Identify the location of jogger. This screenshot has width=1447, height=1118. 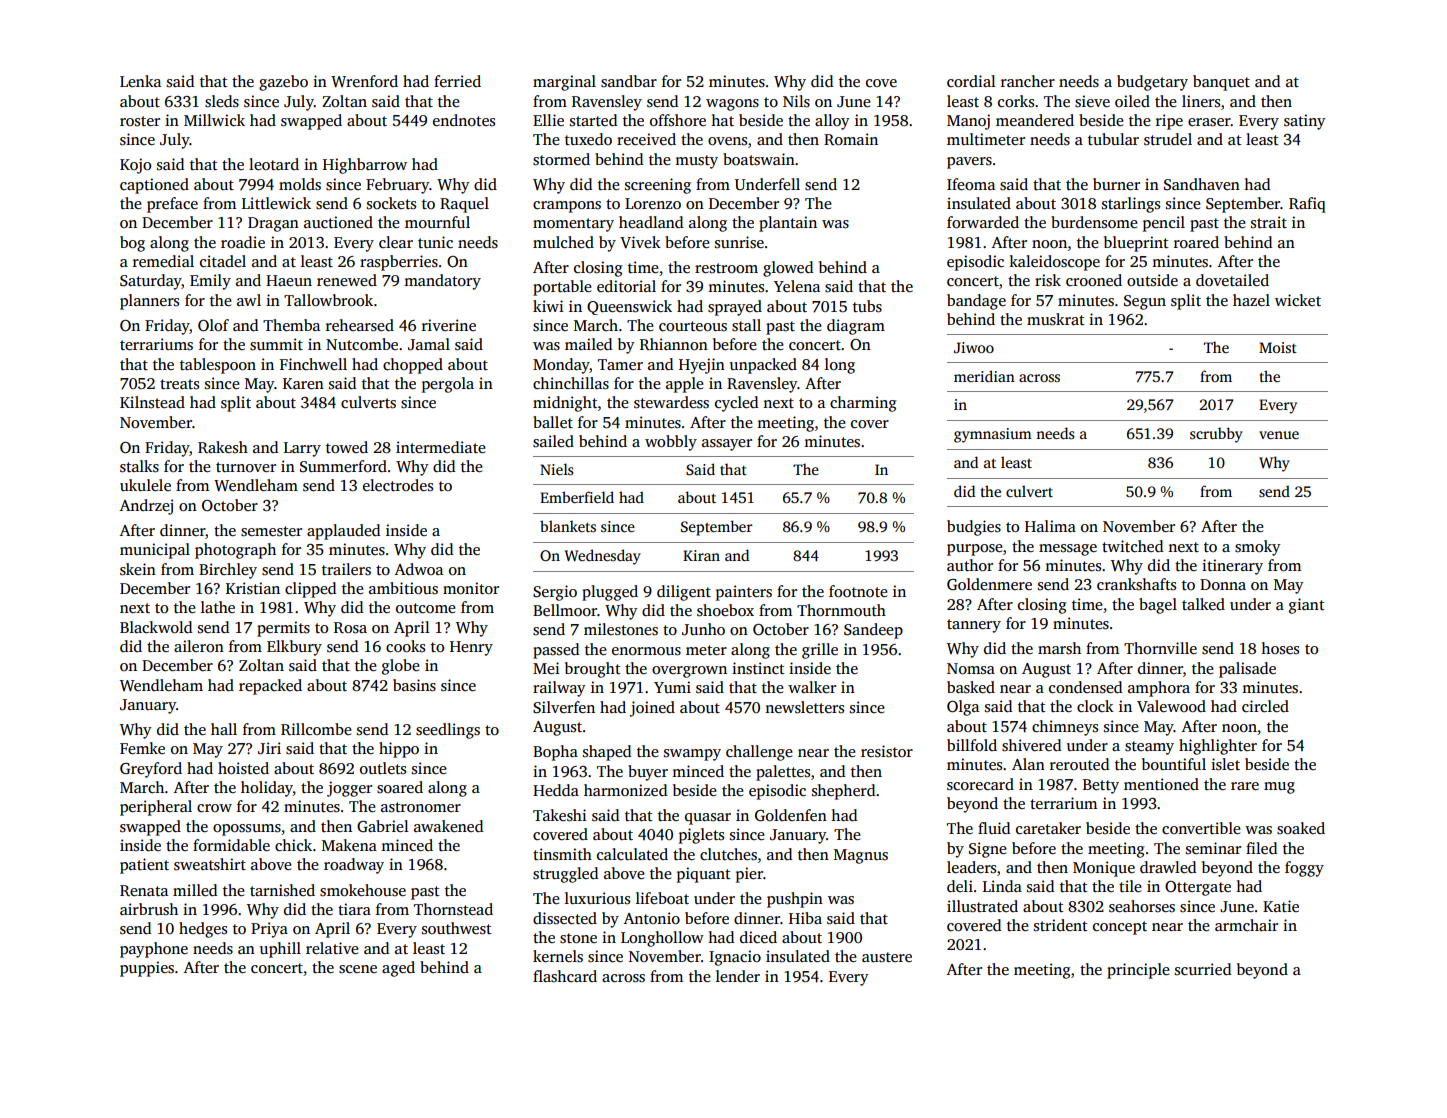
(349, 789).
